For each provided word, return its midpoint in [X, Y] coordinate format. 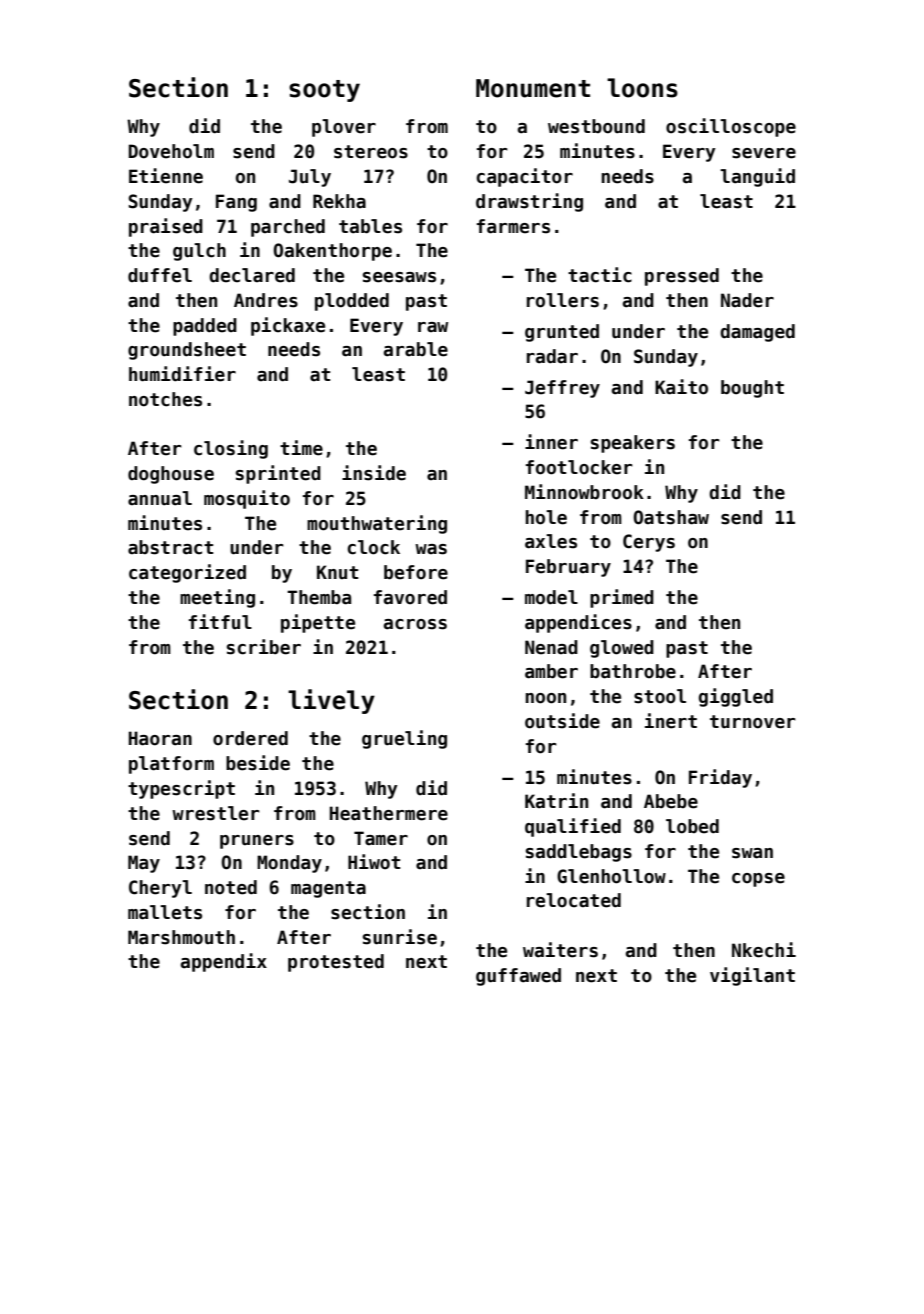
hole [546, 517]
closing [231, 449]
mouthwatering [377, 524]
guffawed [518, 977]
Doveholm [171, 151]
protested [336, 963]
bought [752, 389]
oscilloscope [731, 127]
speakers [633, 444]
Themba [319, 597]
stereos [371, 152]
